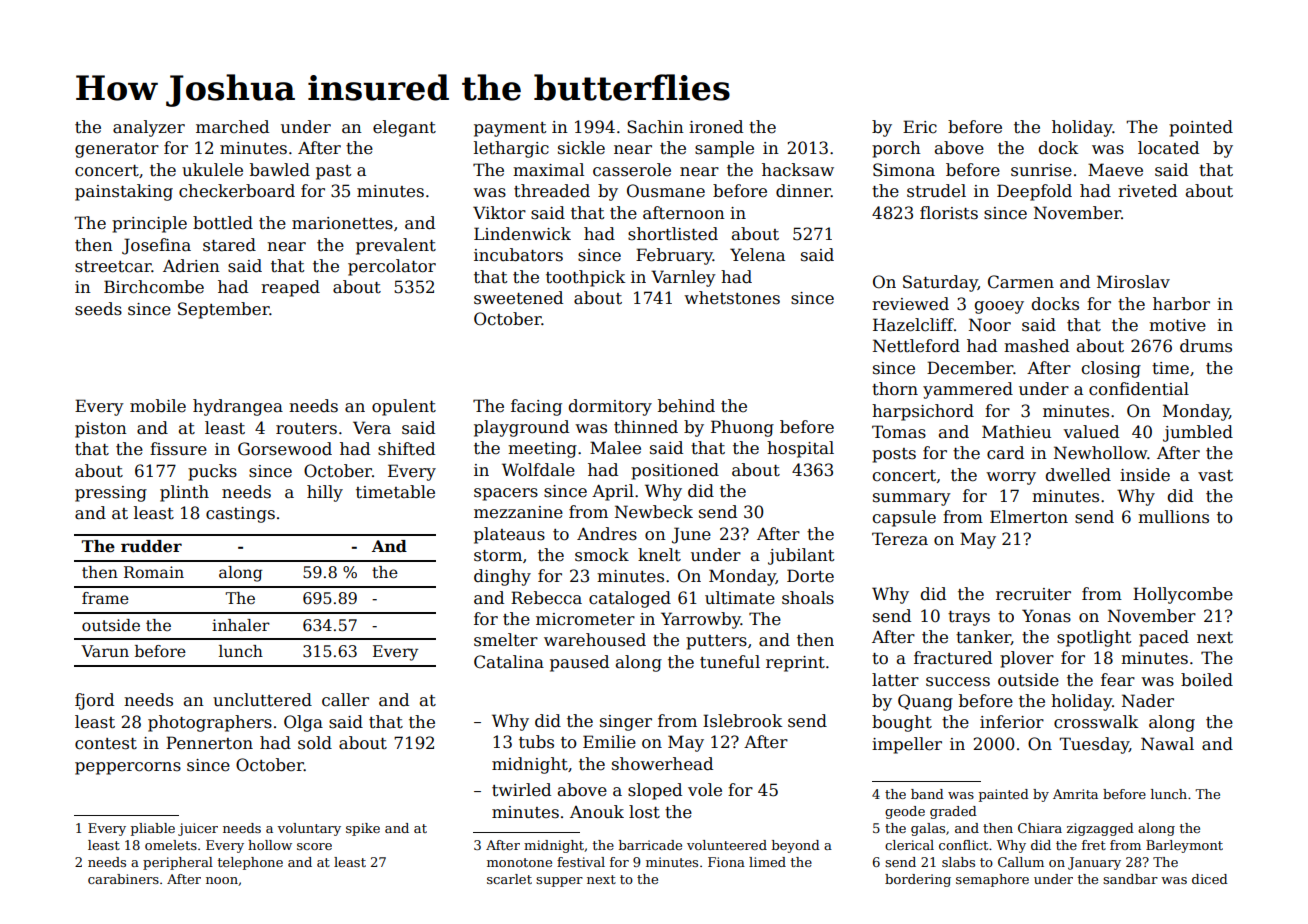 The height and width of the screenshot is (924, 1308). What do you see at coordinates (509, 879) in the screenshot?
I see `scarlet` at bounding box center [509, 879].
